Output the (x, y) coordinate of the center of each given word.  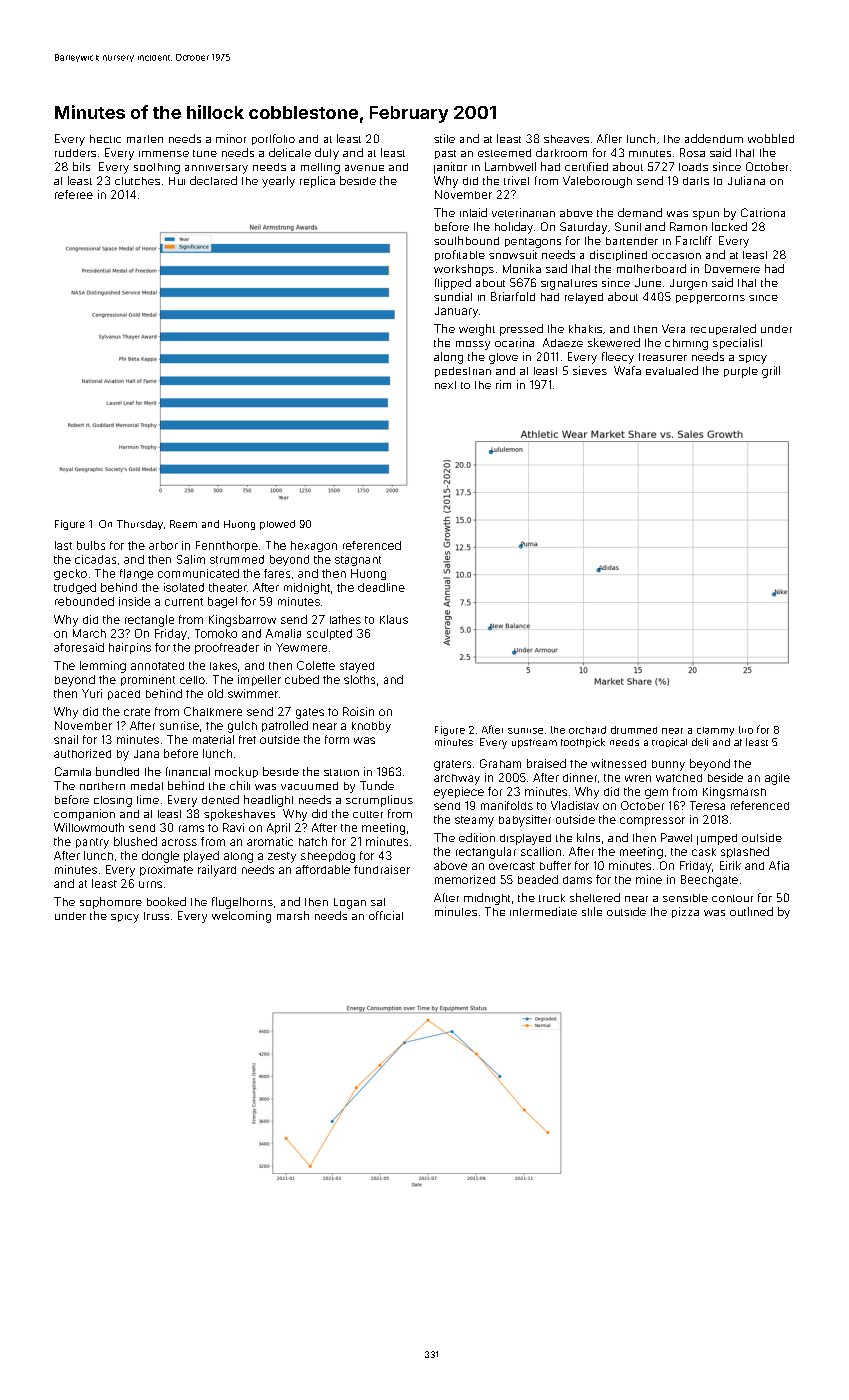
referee (74, 194)
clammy (715, 731)
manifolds (507, 805)
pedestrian (463, 372)
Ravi (233, 827)
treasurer (663, 357)
